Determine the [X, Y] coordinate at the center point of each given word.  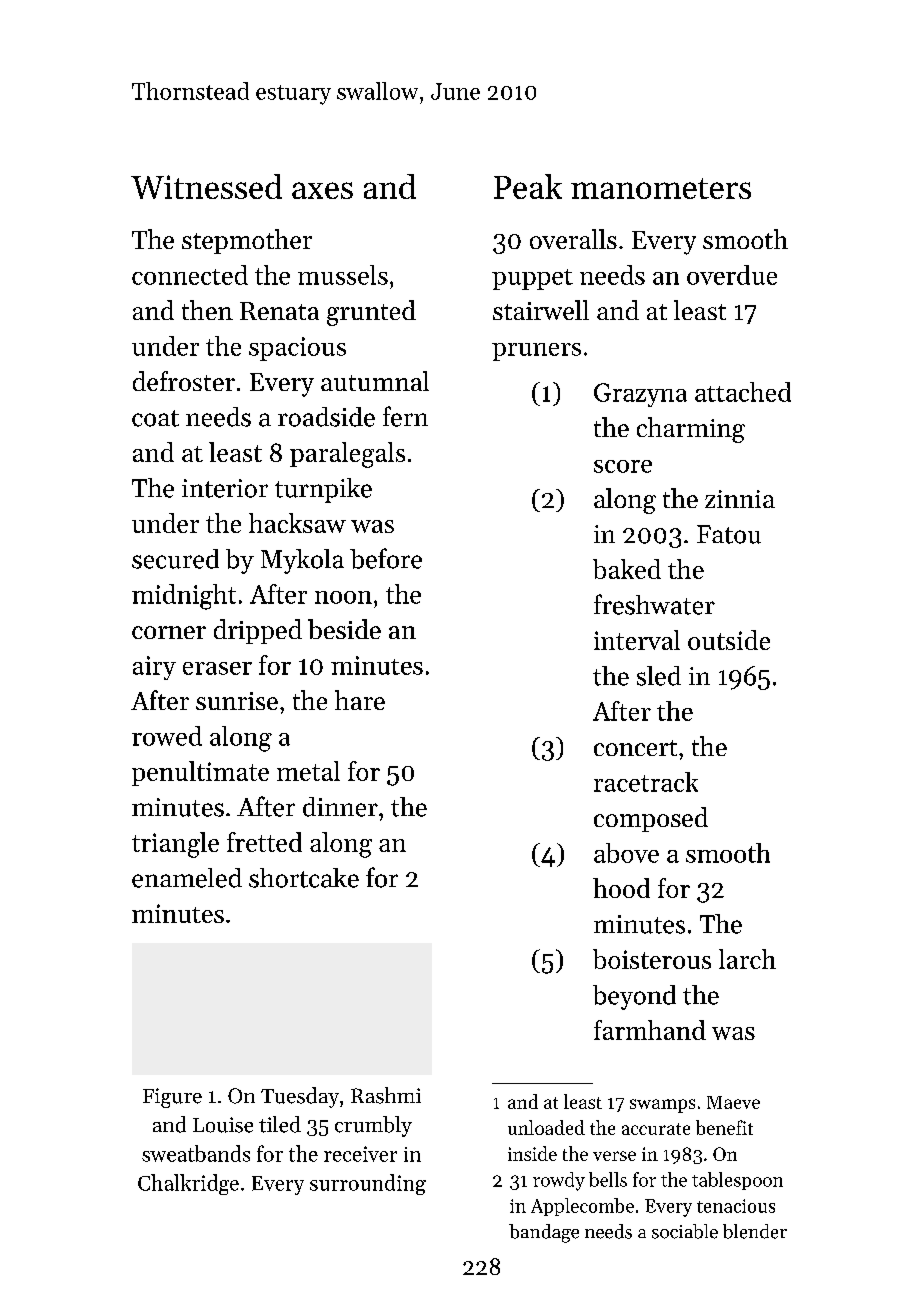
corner [169, 632]
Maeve [733, 1102]
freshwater [654, 604]
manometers [661, 188]
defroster [184, 381]
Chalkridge [188, 1184]
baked [627, 569]
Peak [528, 186]
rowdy [559, 1181]
